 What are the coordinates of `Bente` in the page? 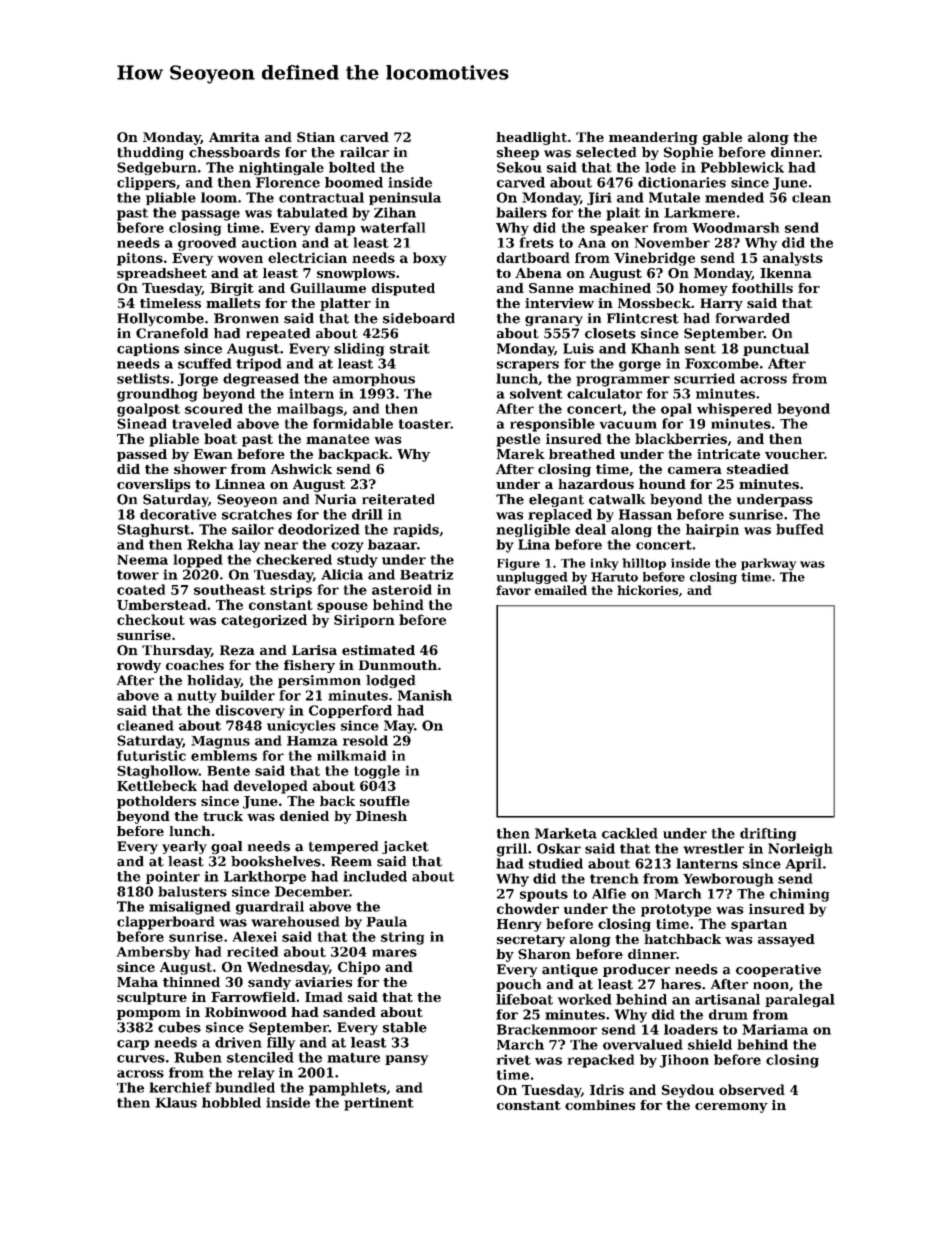 It's located at (228, 771).
